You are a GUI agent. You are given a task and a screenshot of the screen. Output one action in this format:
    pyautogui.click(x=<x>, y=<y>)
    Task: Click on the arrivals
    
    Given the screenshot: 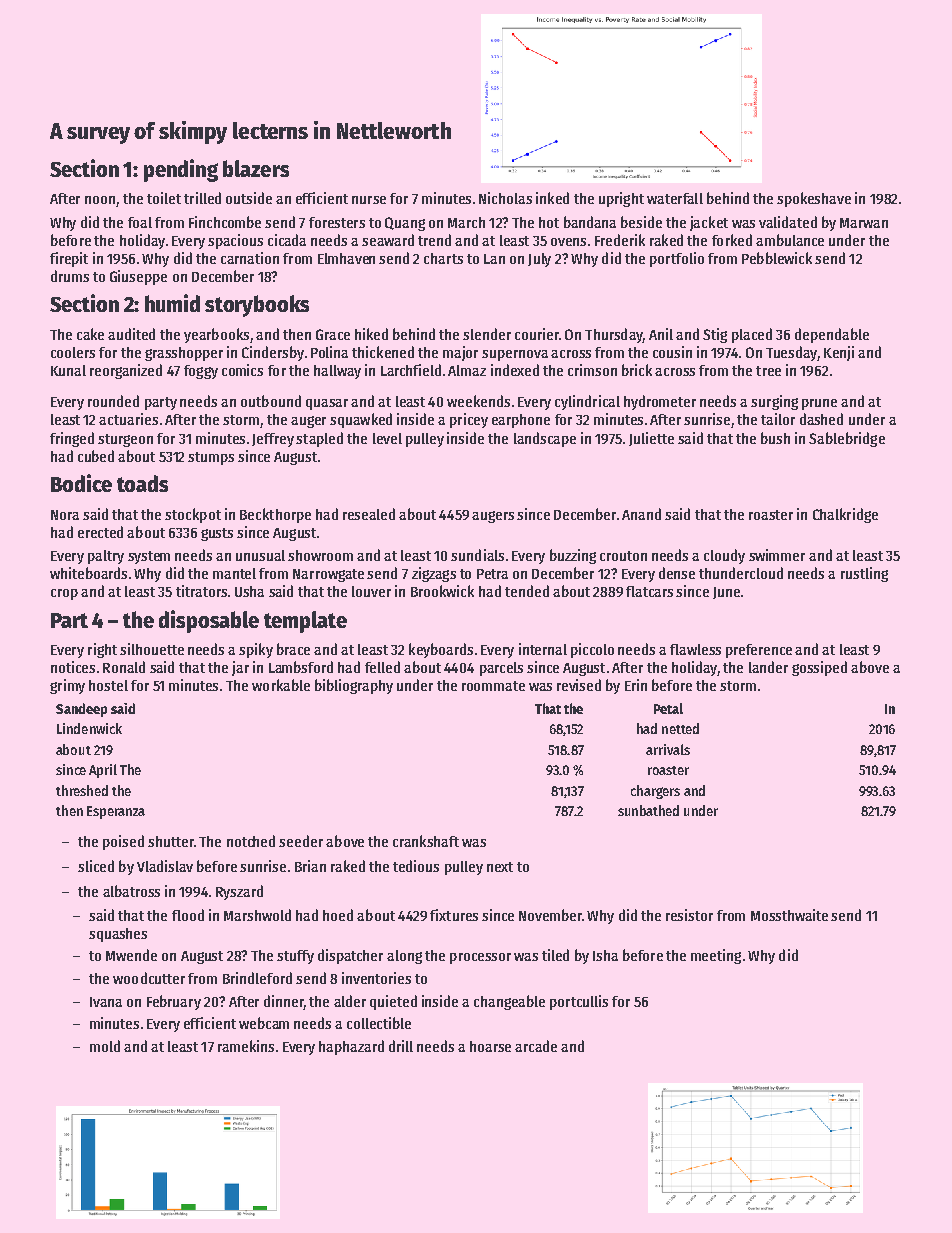 What is the action you would take?
    pyautogui.click(x=668, y=749)
